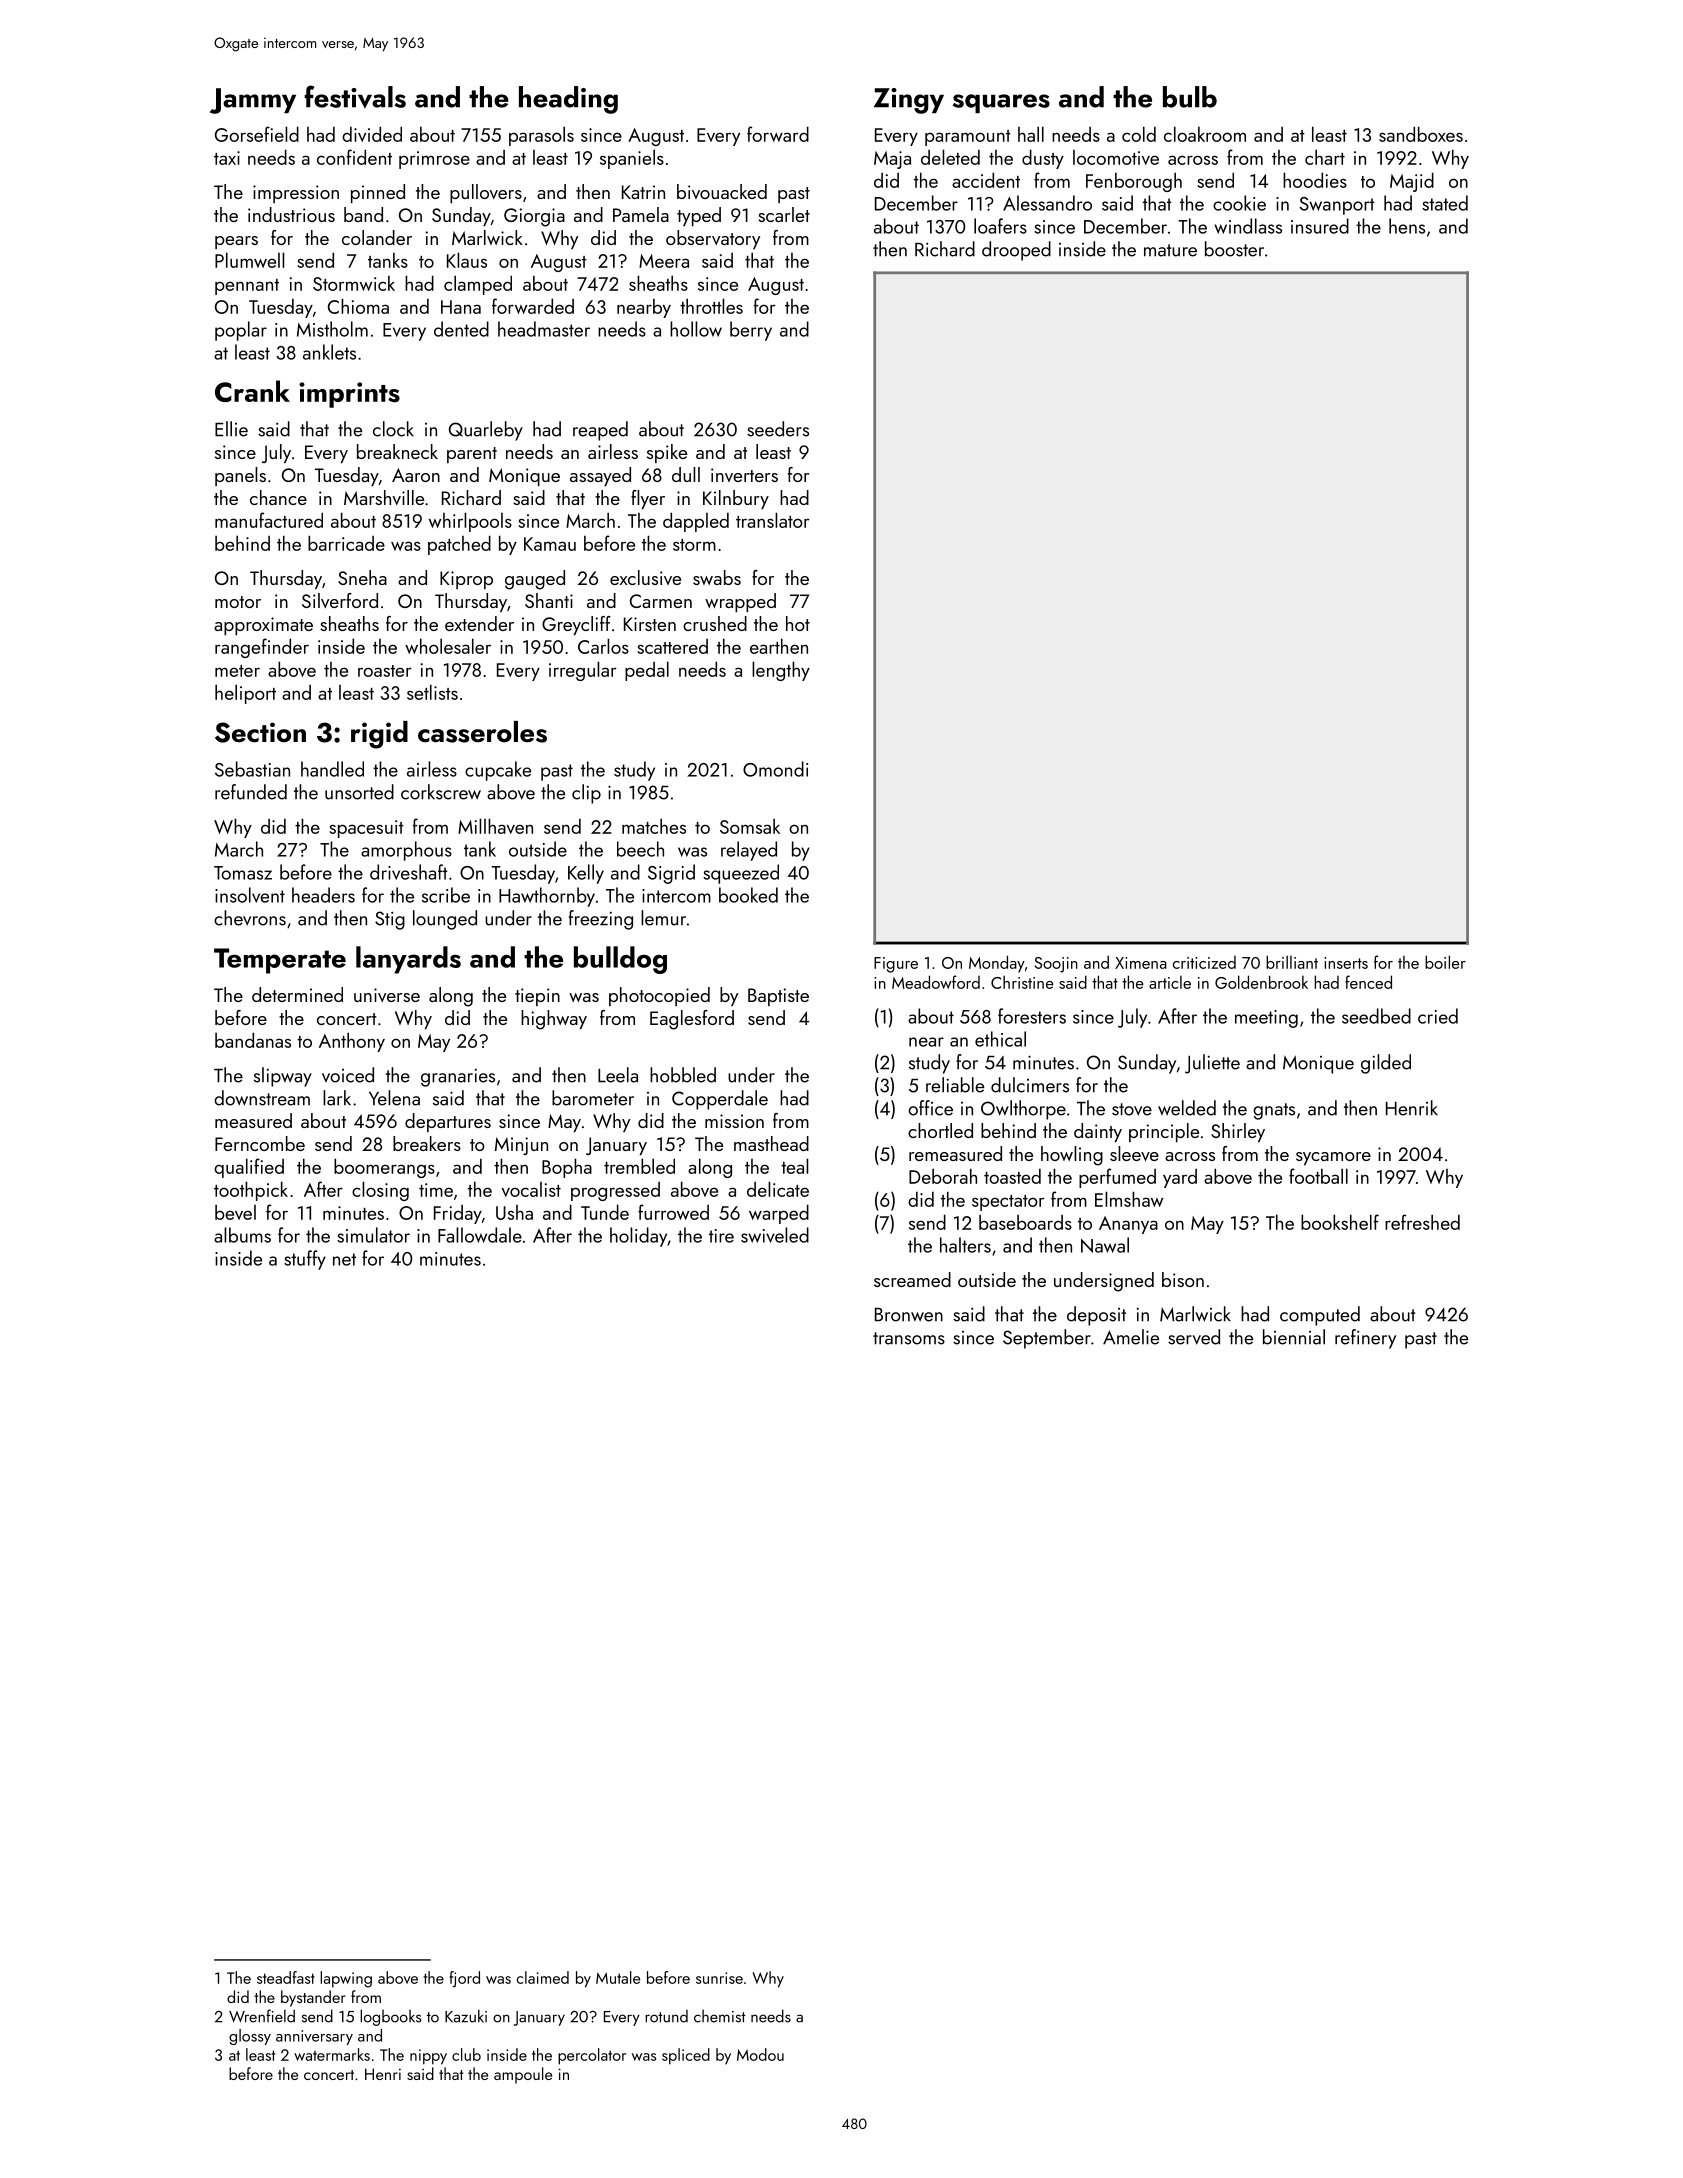 The width and height of the page is (1683, 2178). Describe the element at coordinates (554, 1020) in the page. I see `highway` at that location.
